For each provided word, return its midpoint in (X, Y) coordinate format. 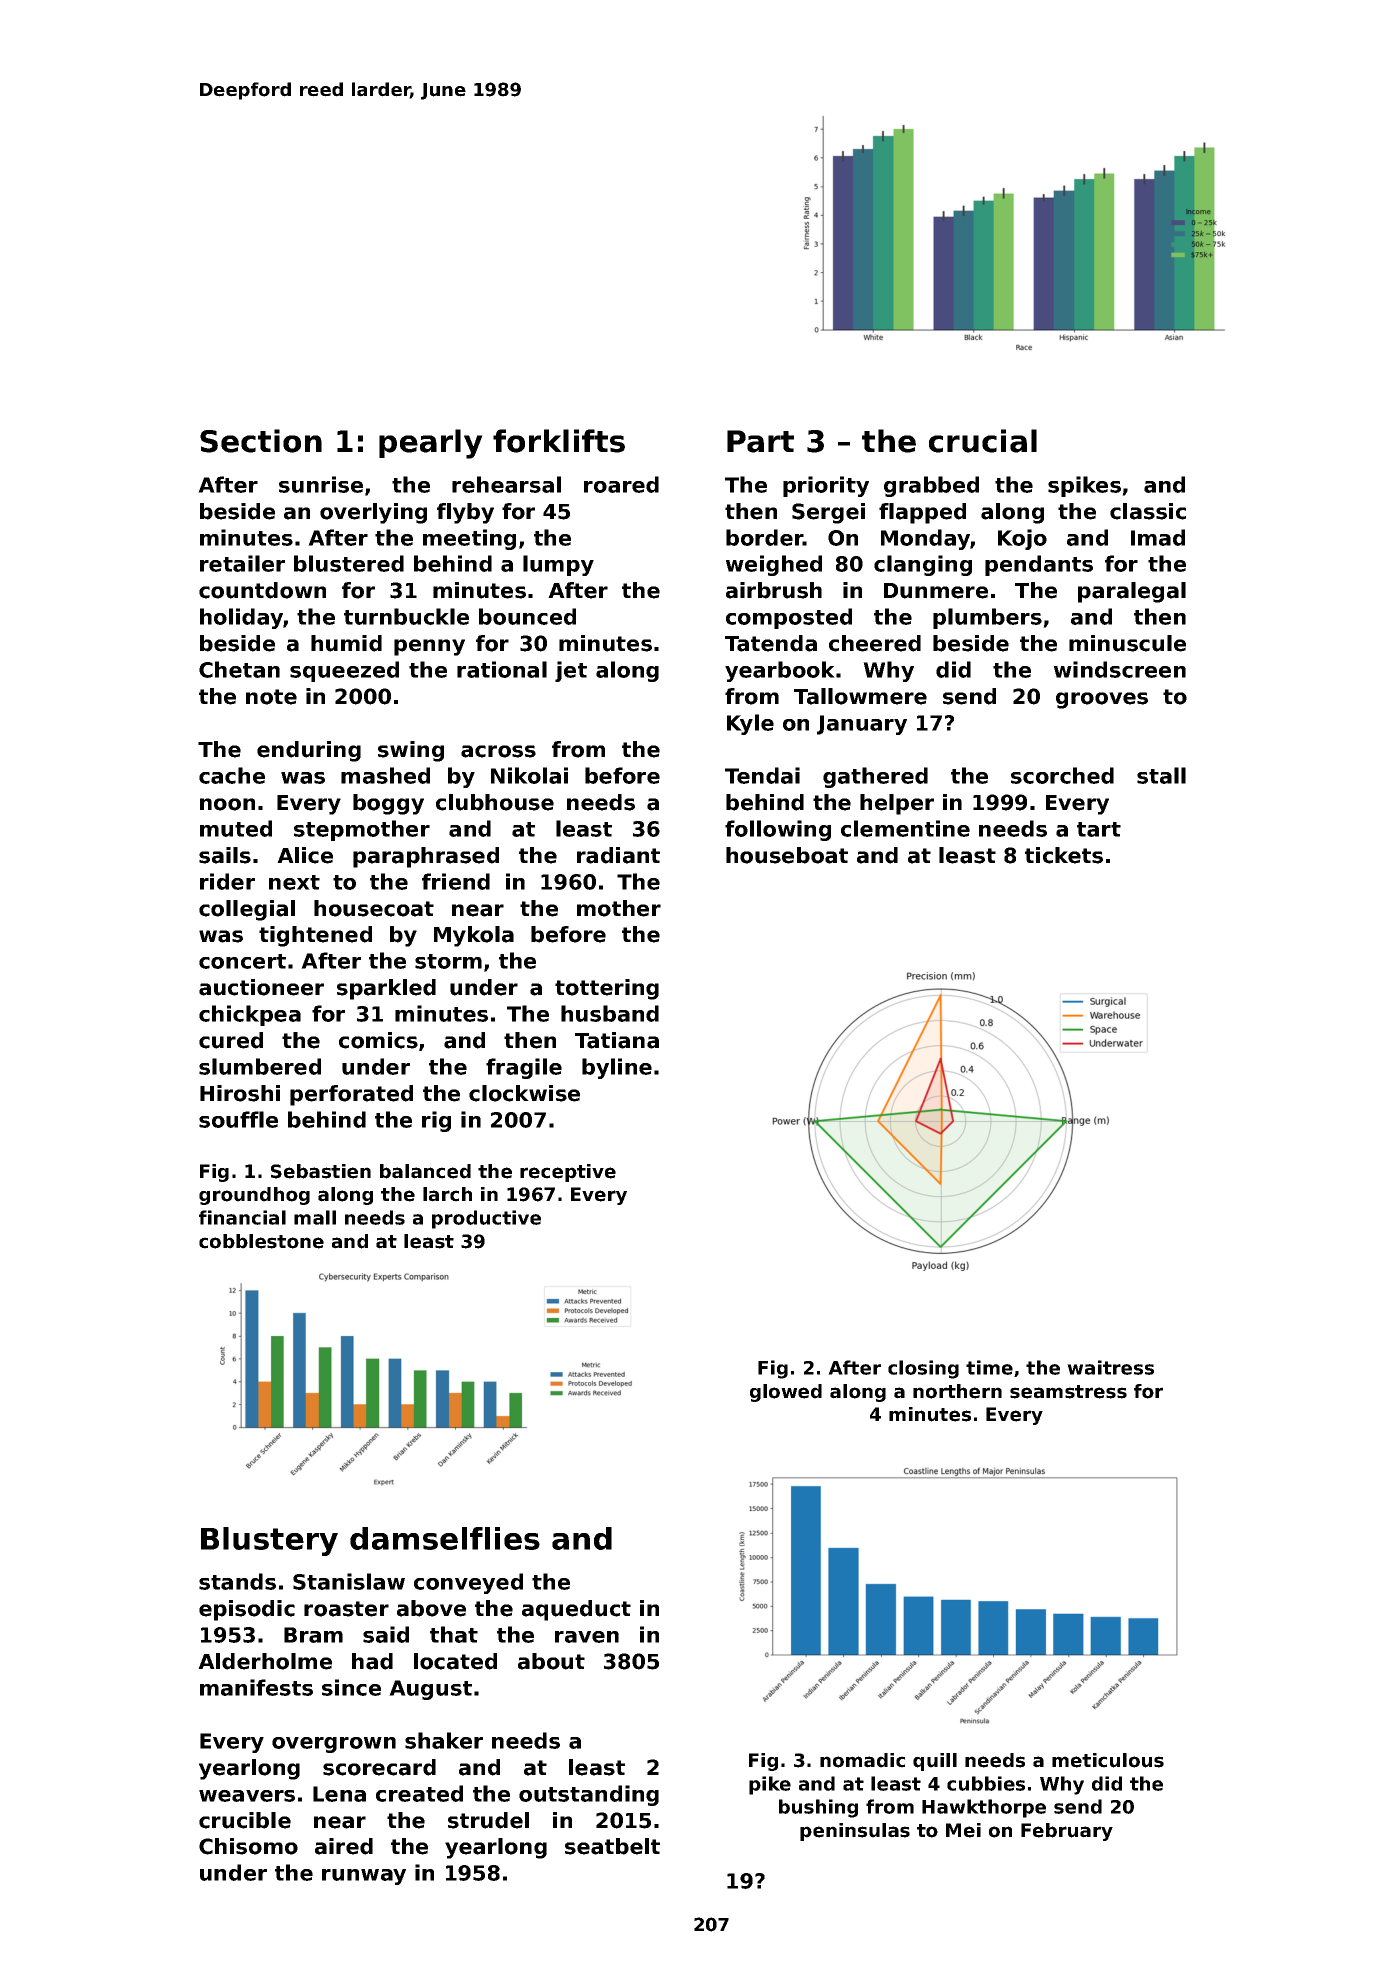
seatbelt (612, 1846)
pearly (431, 444)
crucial (983, 441)
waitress (1110, 1367)
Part (760, 441)
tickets (1064, 855)
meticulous (1108, 1760)
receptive (568, 1173)
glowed (786, 1393)
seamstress (1068, 1392)
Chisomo (248, 1846)
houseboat (787, 855)
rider (227, 881)
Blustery (269, 1541)
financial (242, 1217)
